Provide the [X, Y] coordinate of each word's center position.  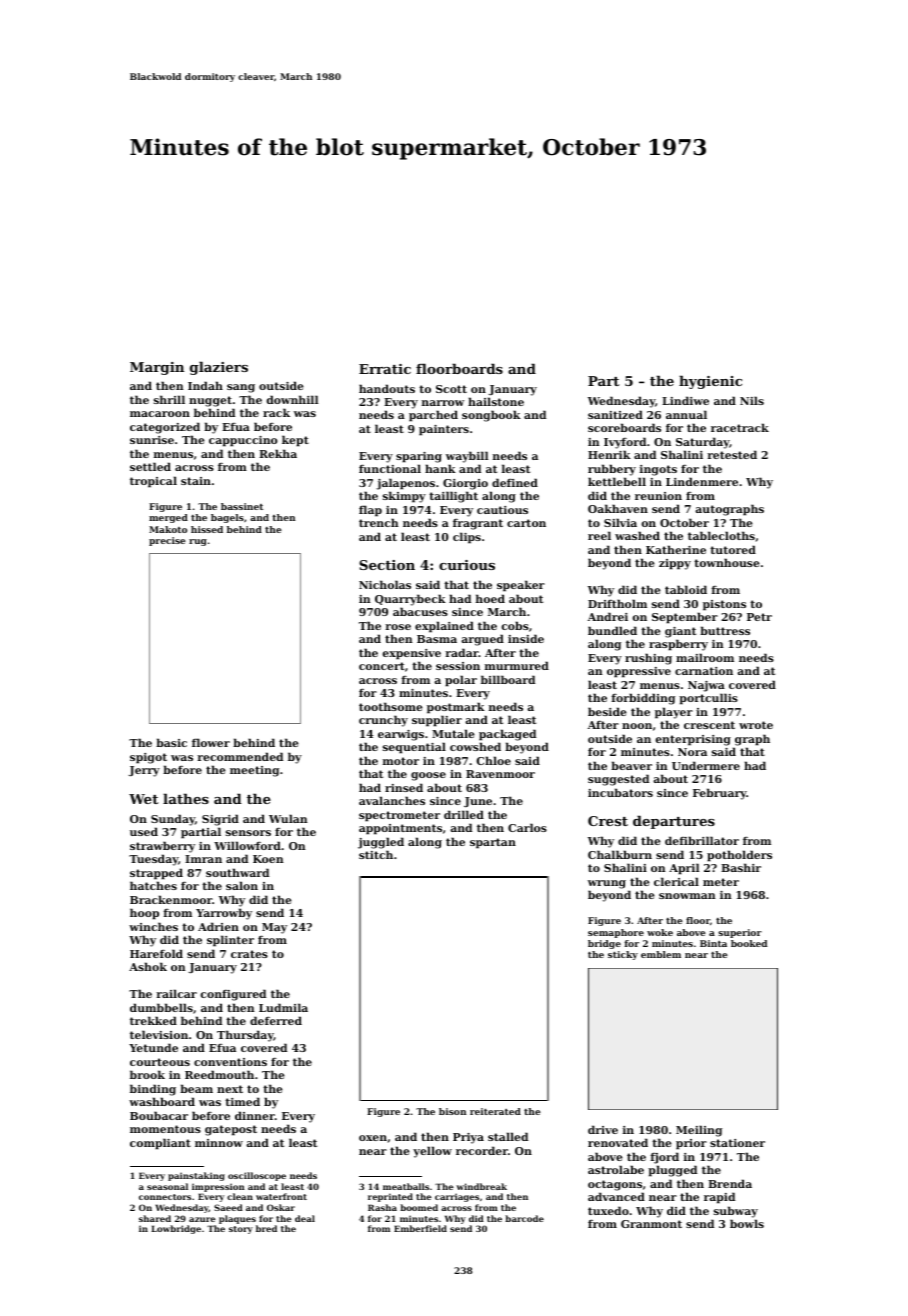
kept [295, 441]
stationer [737, 1143]
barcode [524, 1218]
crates [249, 954]
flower [211, 742]
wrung [607, 884]
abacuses [420, 611]
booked [749, 943]
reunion [658, 496]
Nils [752, 400]
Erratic [385, 369]
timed [242, 1101]
